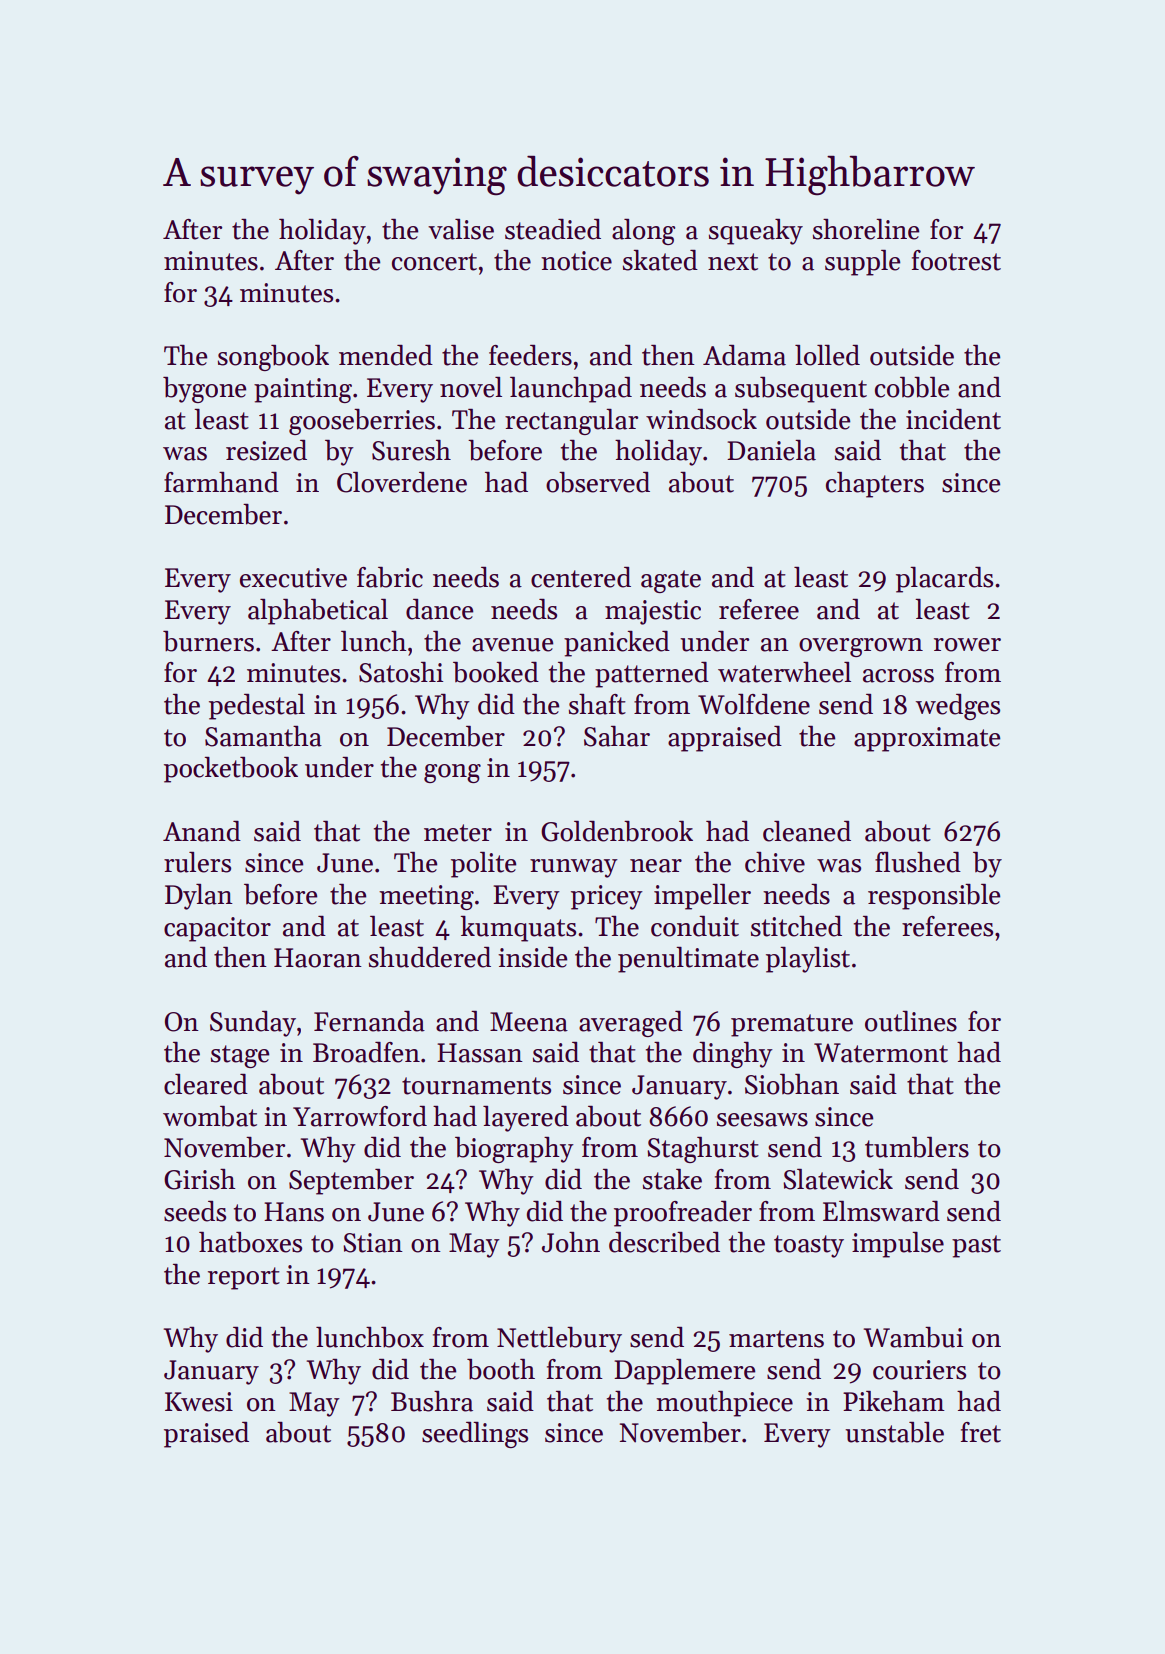 The image size is (1165, 1654). I want to click on resized, so click(266, 450).
